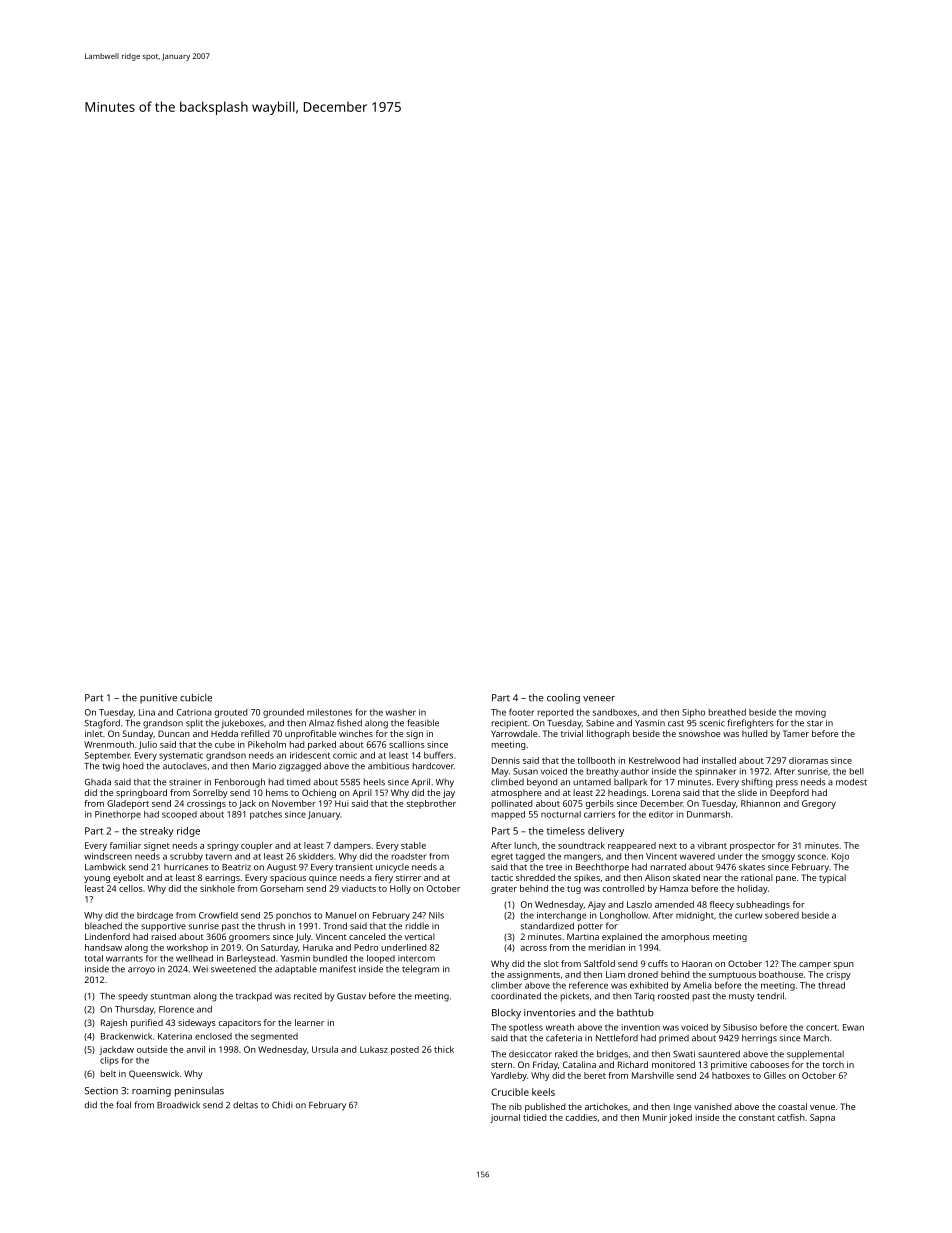  Describe the element at coordinates (508, 815) in the page. I see `mapped` at that location.
